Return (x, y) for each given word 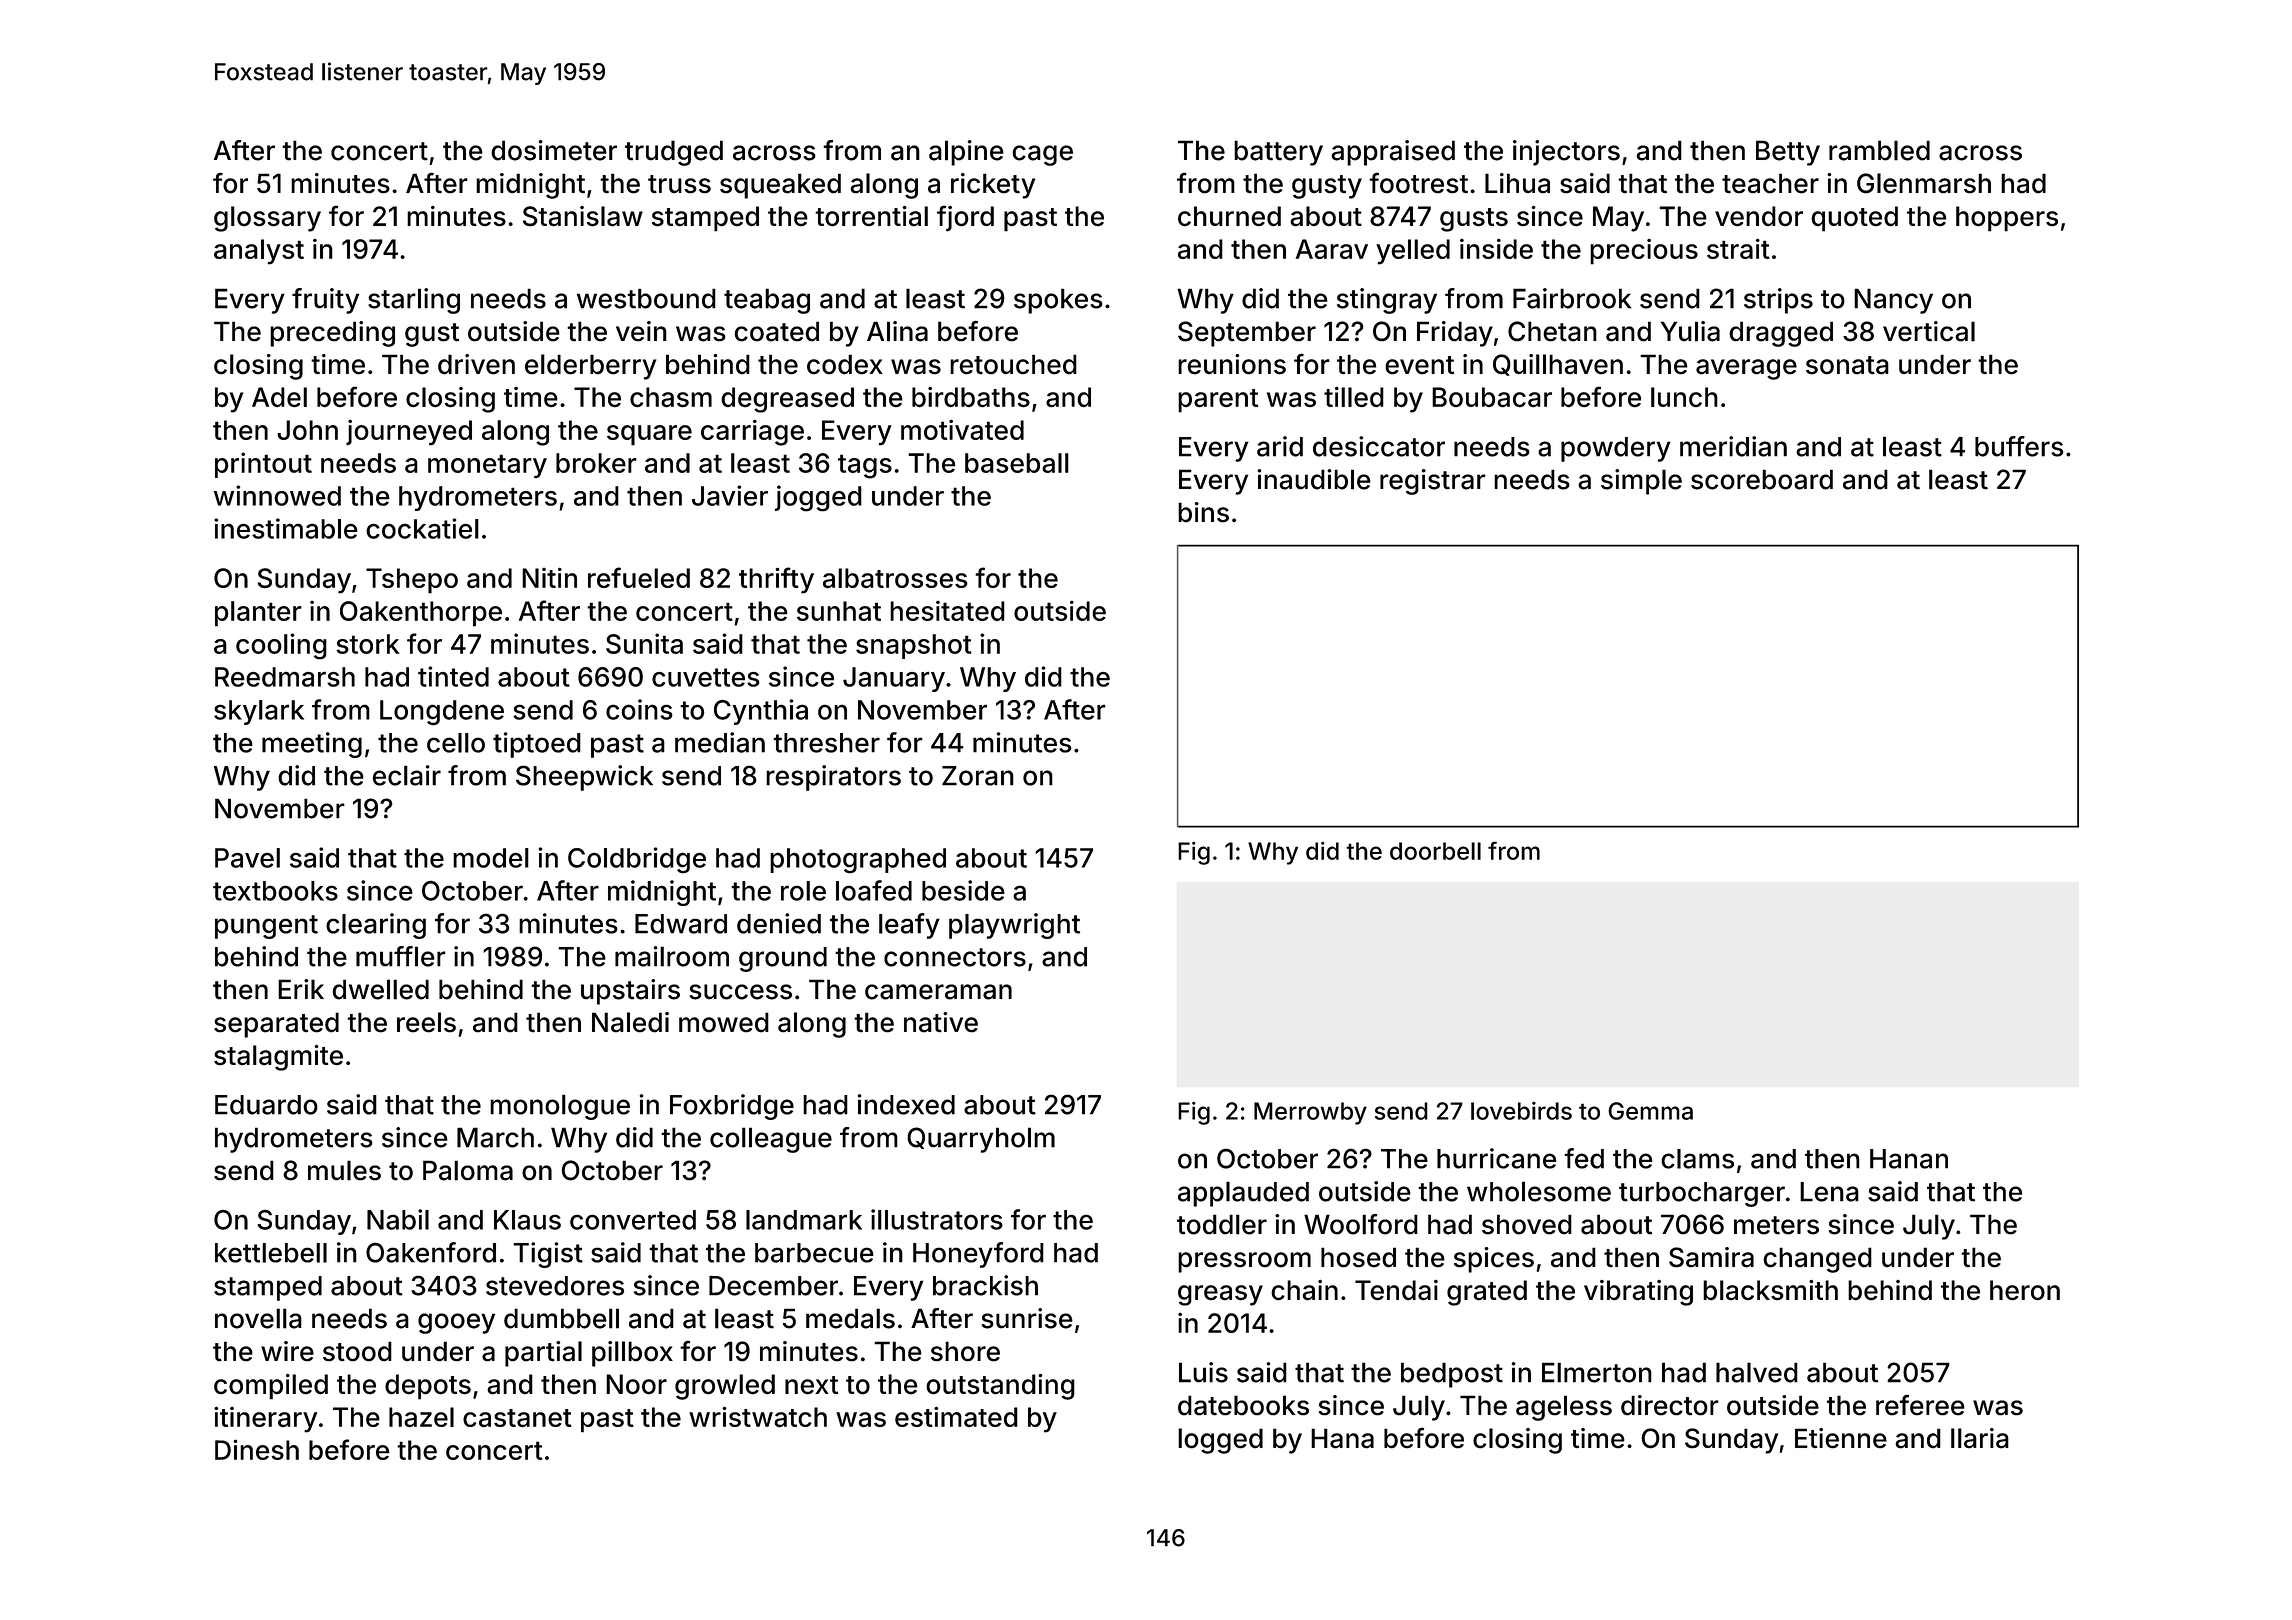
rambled (1879, 150)
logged (1220, 1441)
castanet (517, 1418)
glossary (267, 219)
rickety (993, 186)
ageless (1564, 1408)
